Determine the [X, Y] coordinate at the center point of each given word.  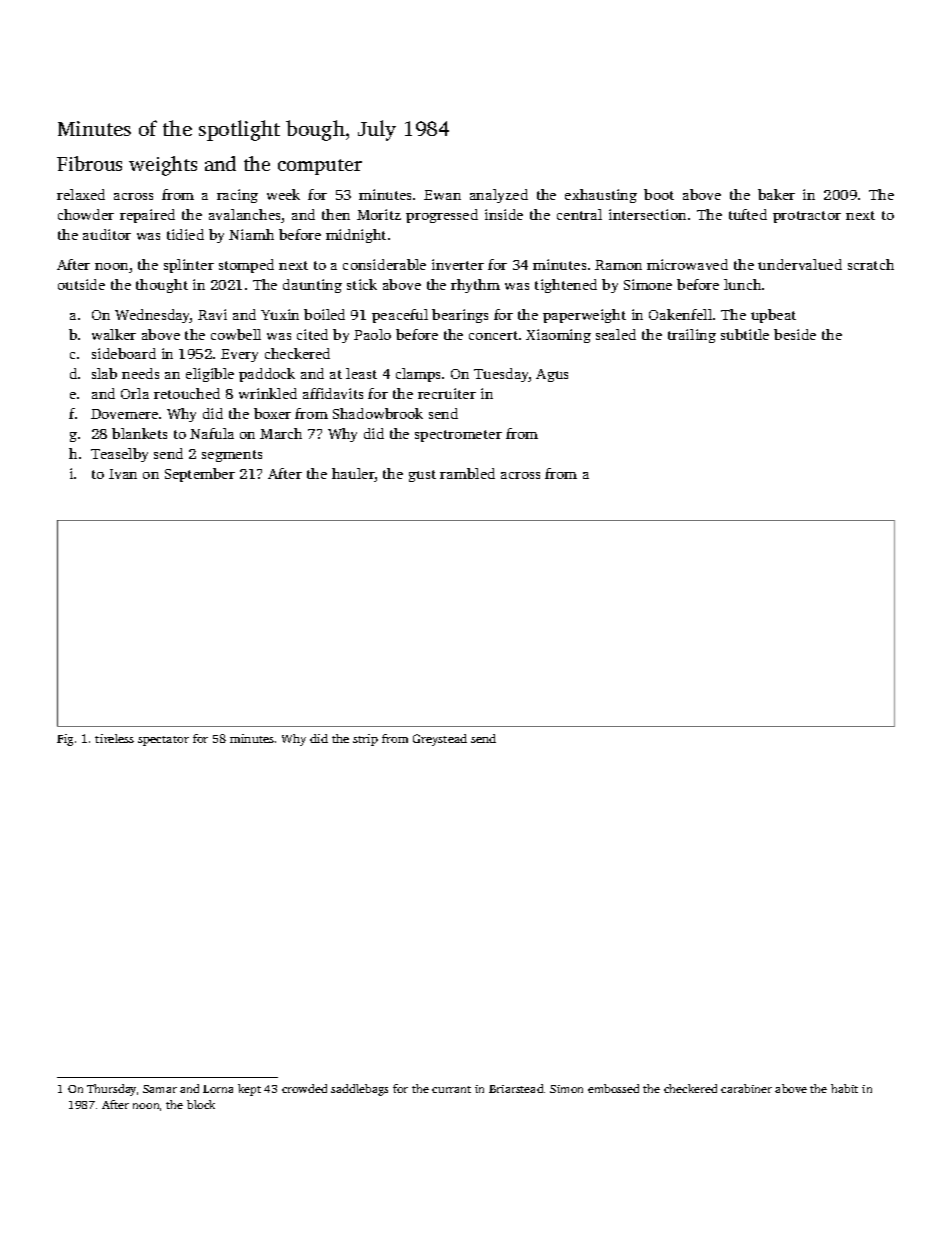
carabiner [746, 1088]
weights [163, 166]
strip [365, 740]
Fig [65, 740]
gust [422, 476]
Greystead [440, 740]
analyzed [499, 196]
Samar [160, 1089]
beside [795, 334]
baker [776, 194]
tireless [114, 738]
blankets [139, 433]
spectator [163, 741]
